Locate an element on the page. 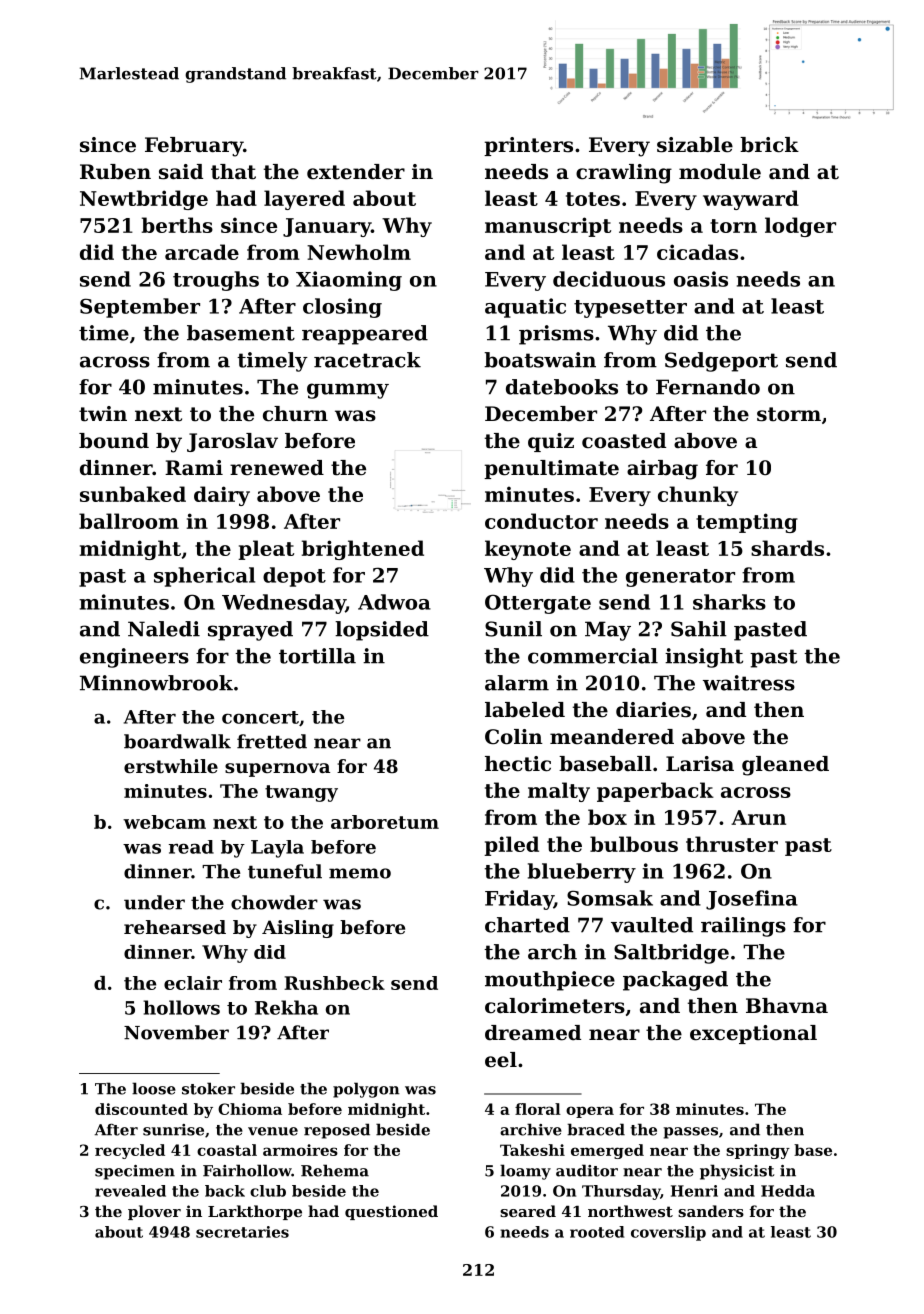 Image resolution: width=924 pixels, height=1314 pixels. boatswain is located at coordinates (540, 360).
